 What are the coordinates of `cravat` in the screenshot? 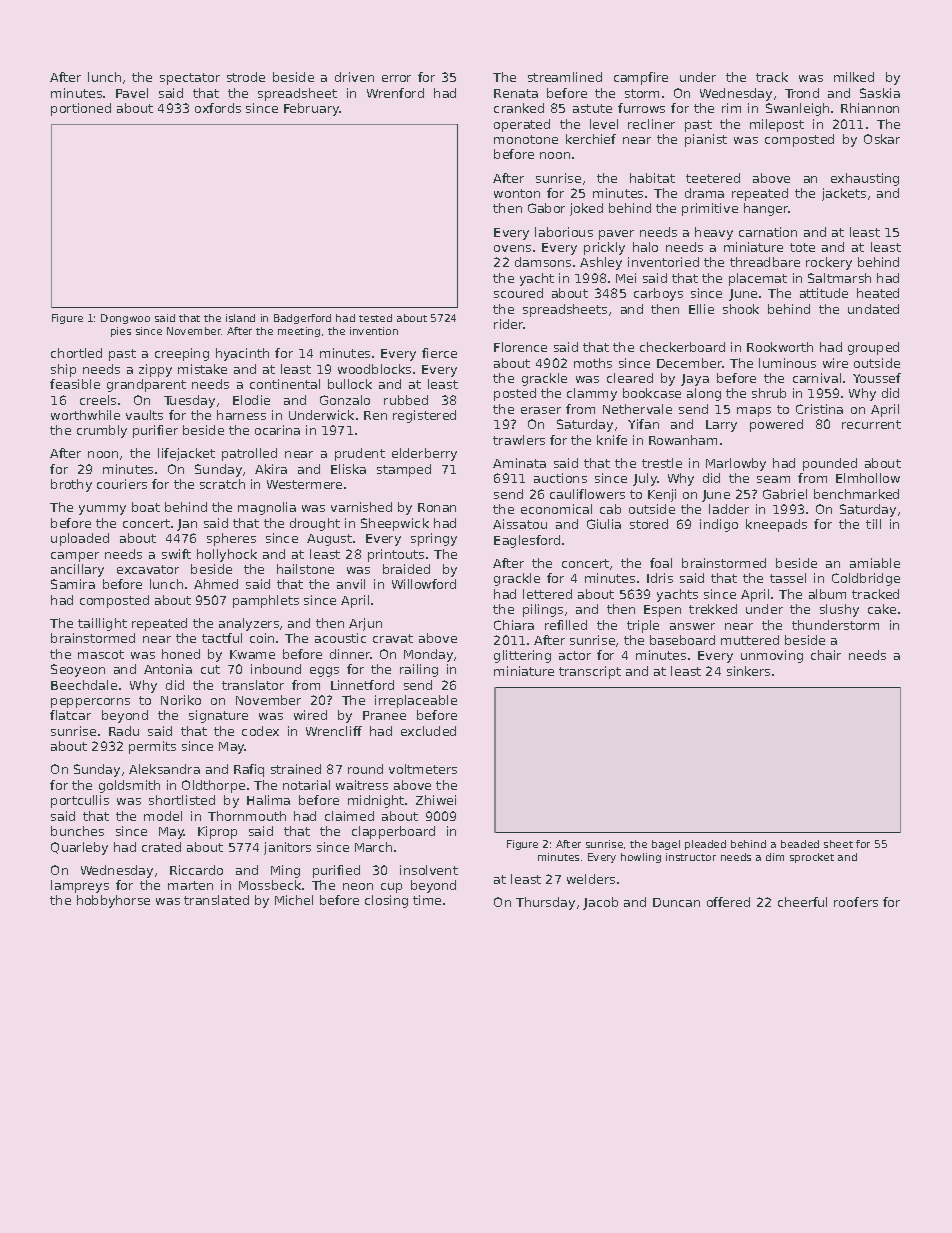 It's located at (393, 638).
